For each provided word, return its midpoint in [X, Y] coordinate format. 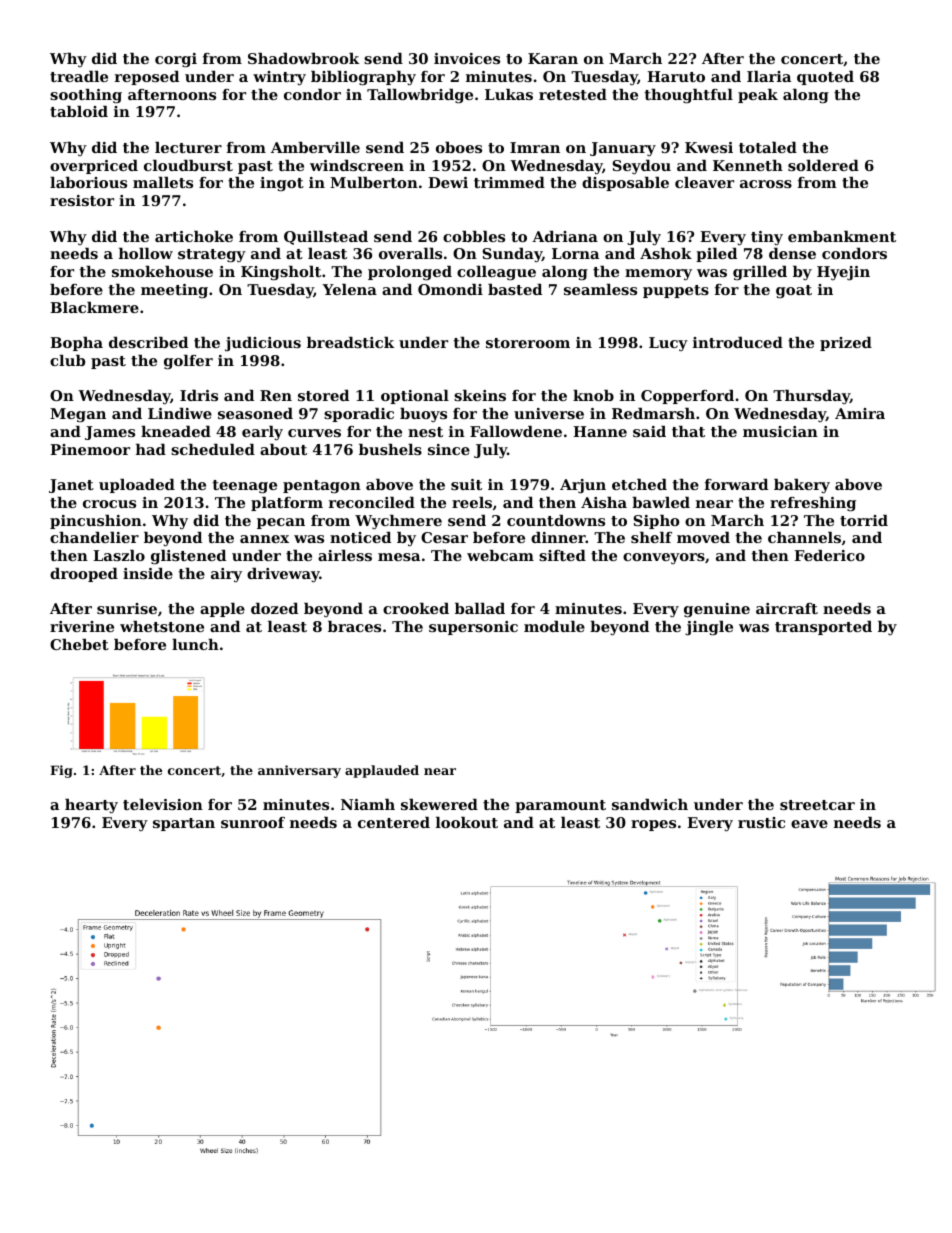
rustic [761, 822]
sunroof [253, 822]
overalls [410, 253]
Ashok [666, 253]
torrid [864, 520]
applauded [382, 771]
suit [466, 484]
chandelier [94, 537]
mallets [163, 182]
